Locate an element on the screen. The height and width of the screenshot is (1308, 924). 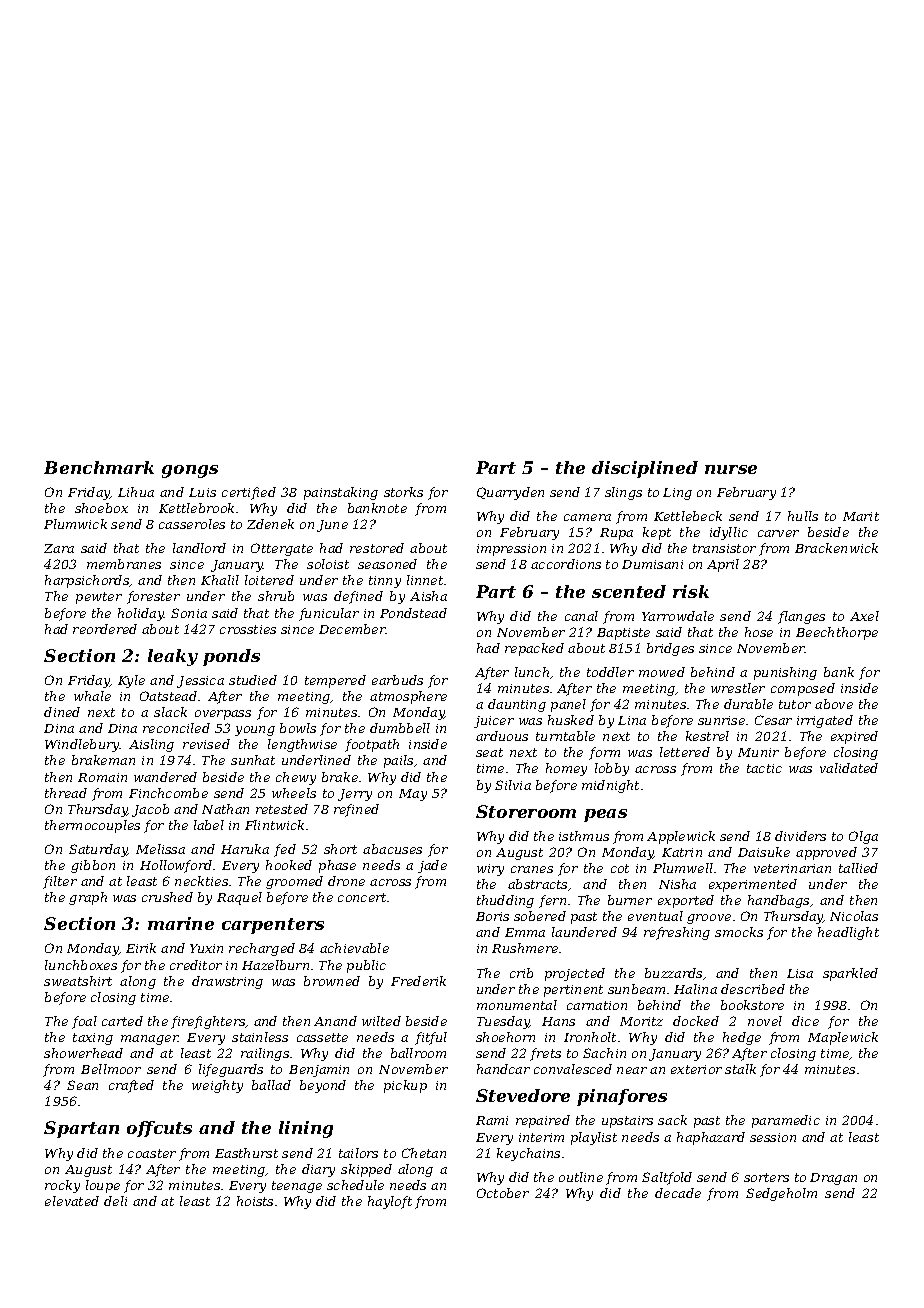
flanges is located at coordinates (801, 617).
